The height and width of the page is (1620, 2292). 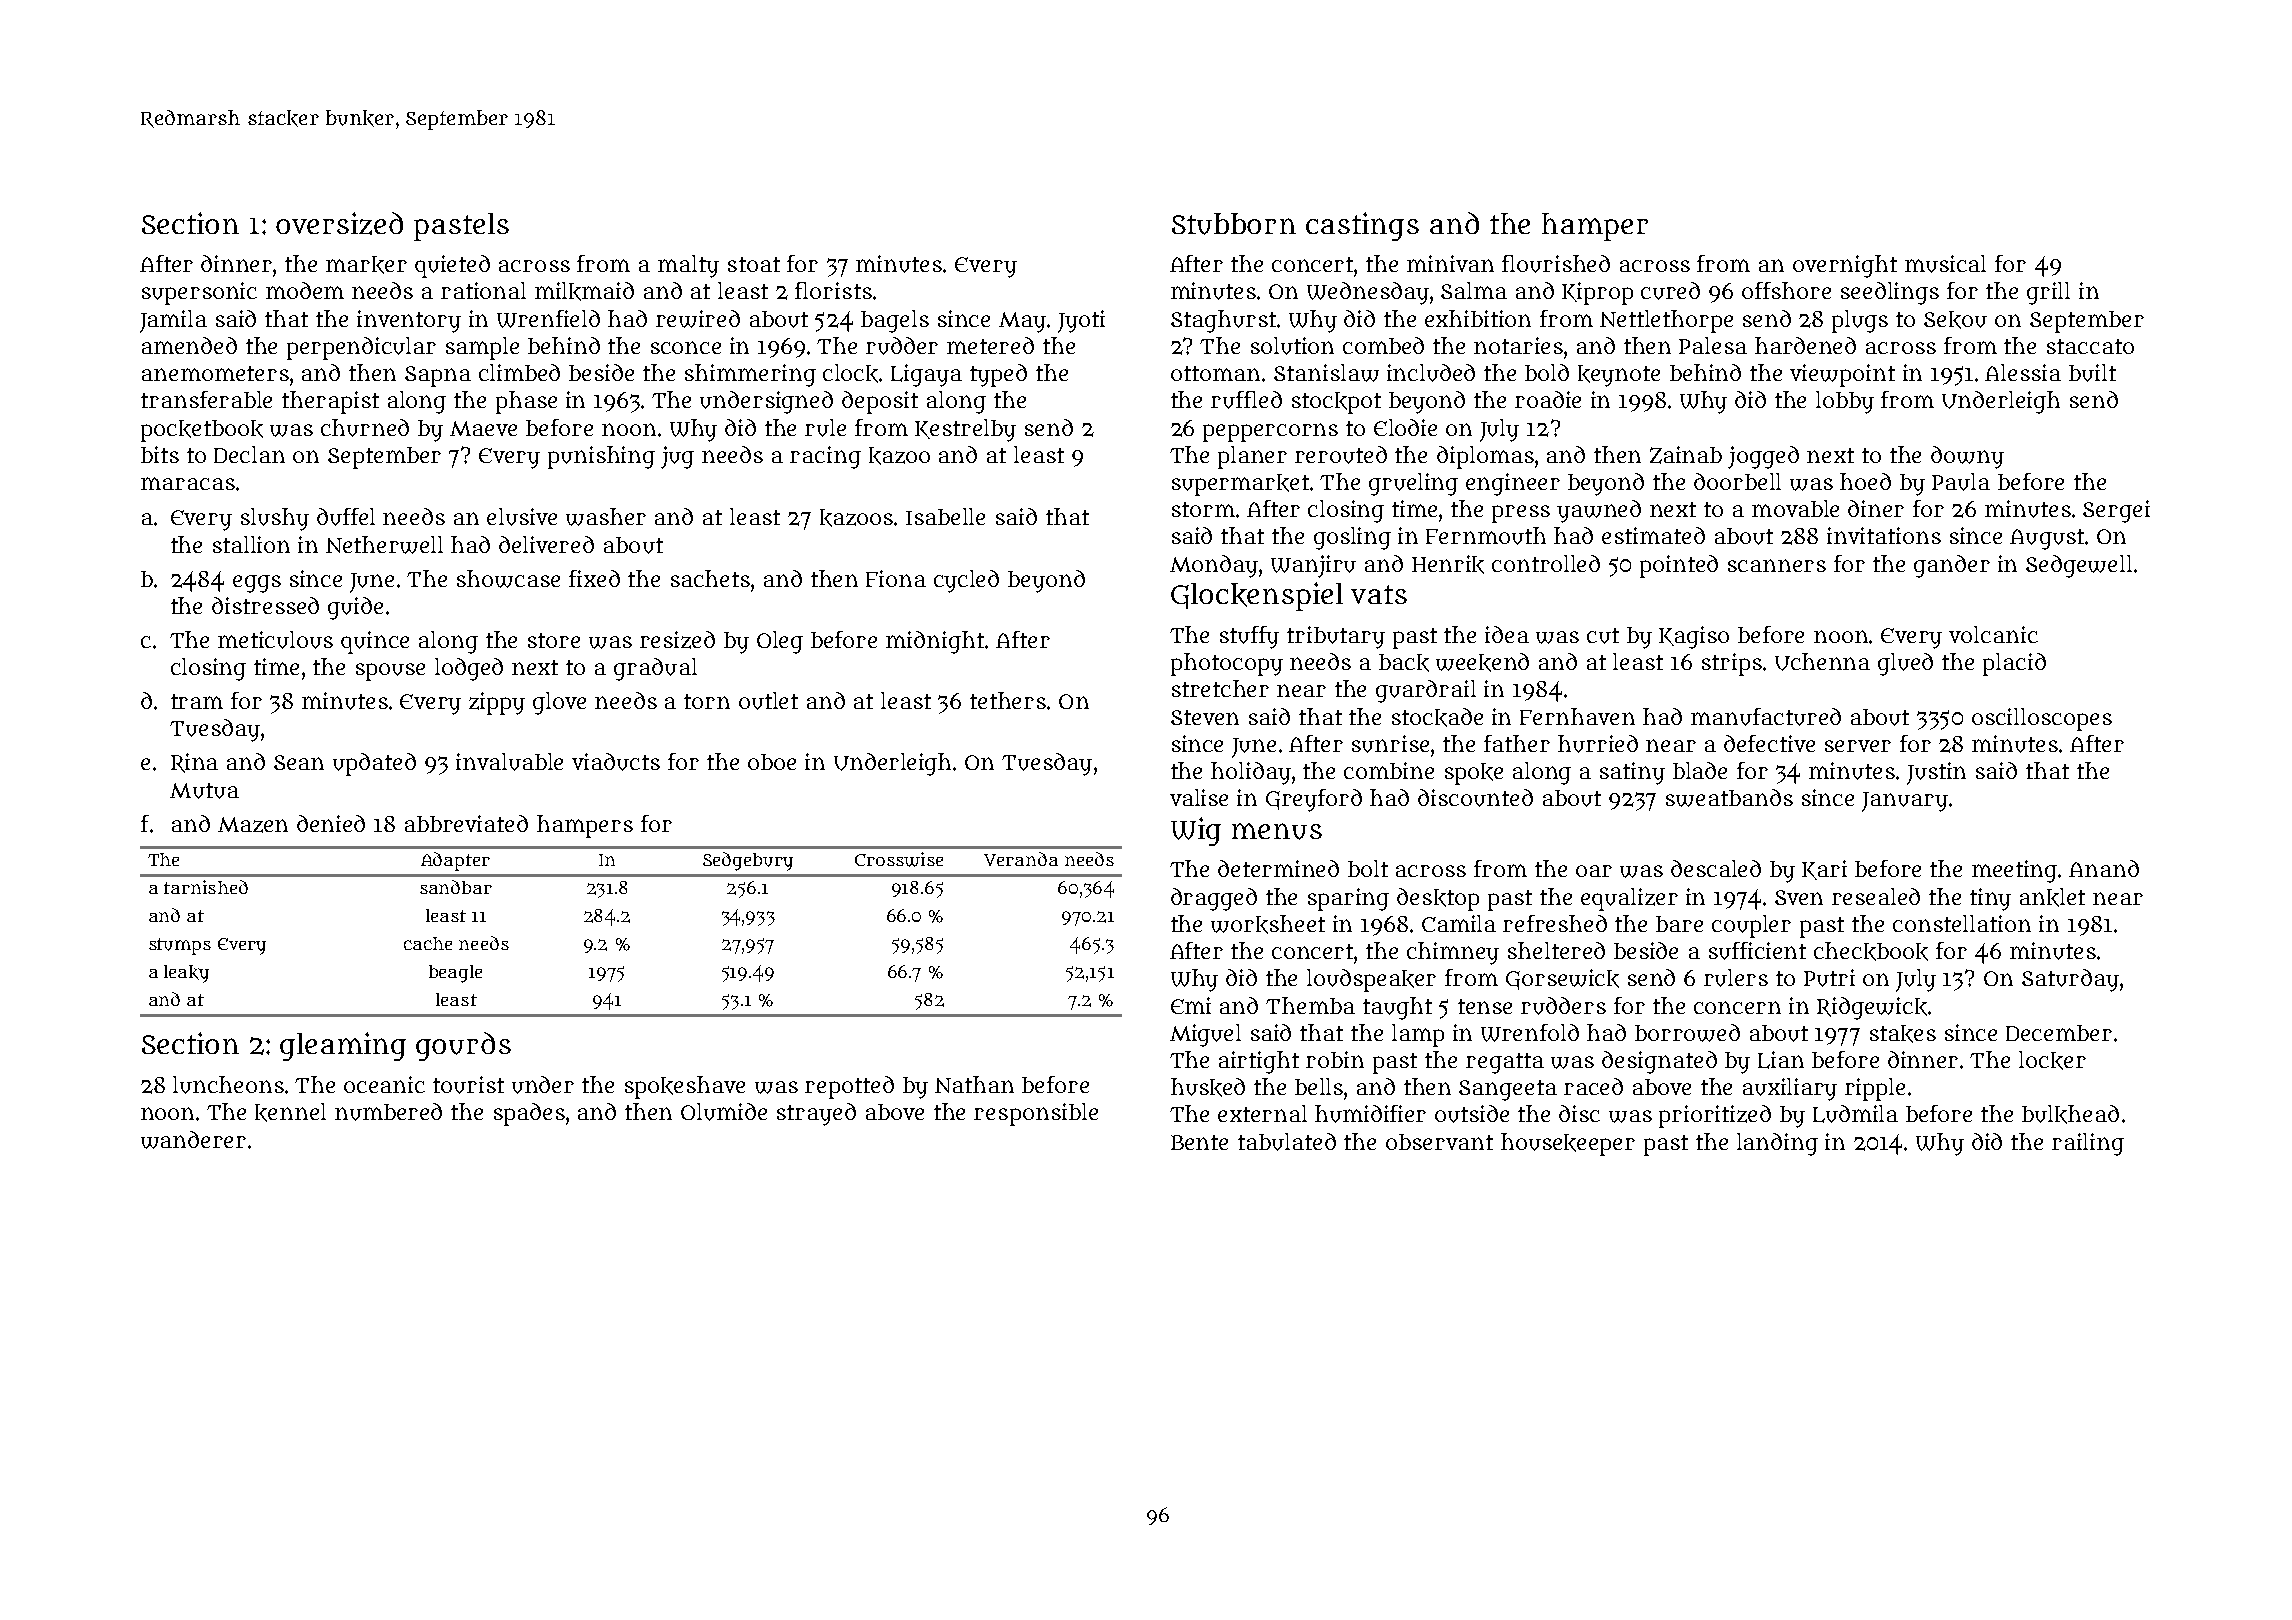 I want to click on locker, so click(x=2052, y=1060).
